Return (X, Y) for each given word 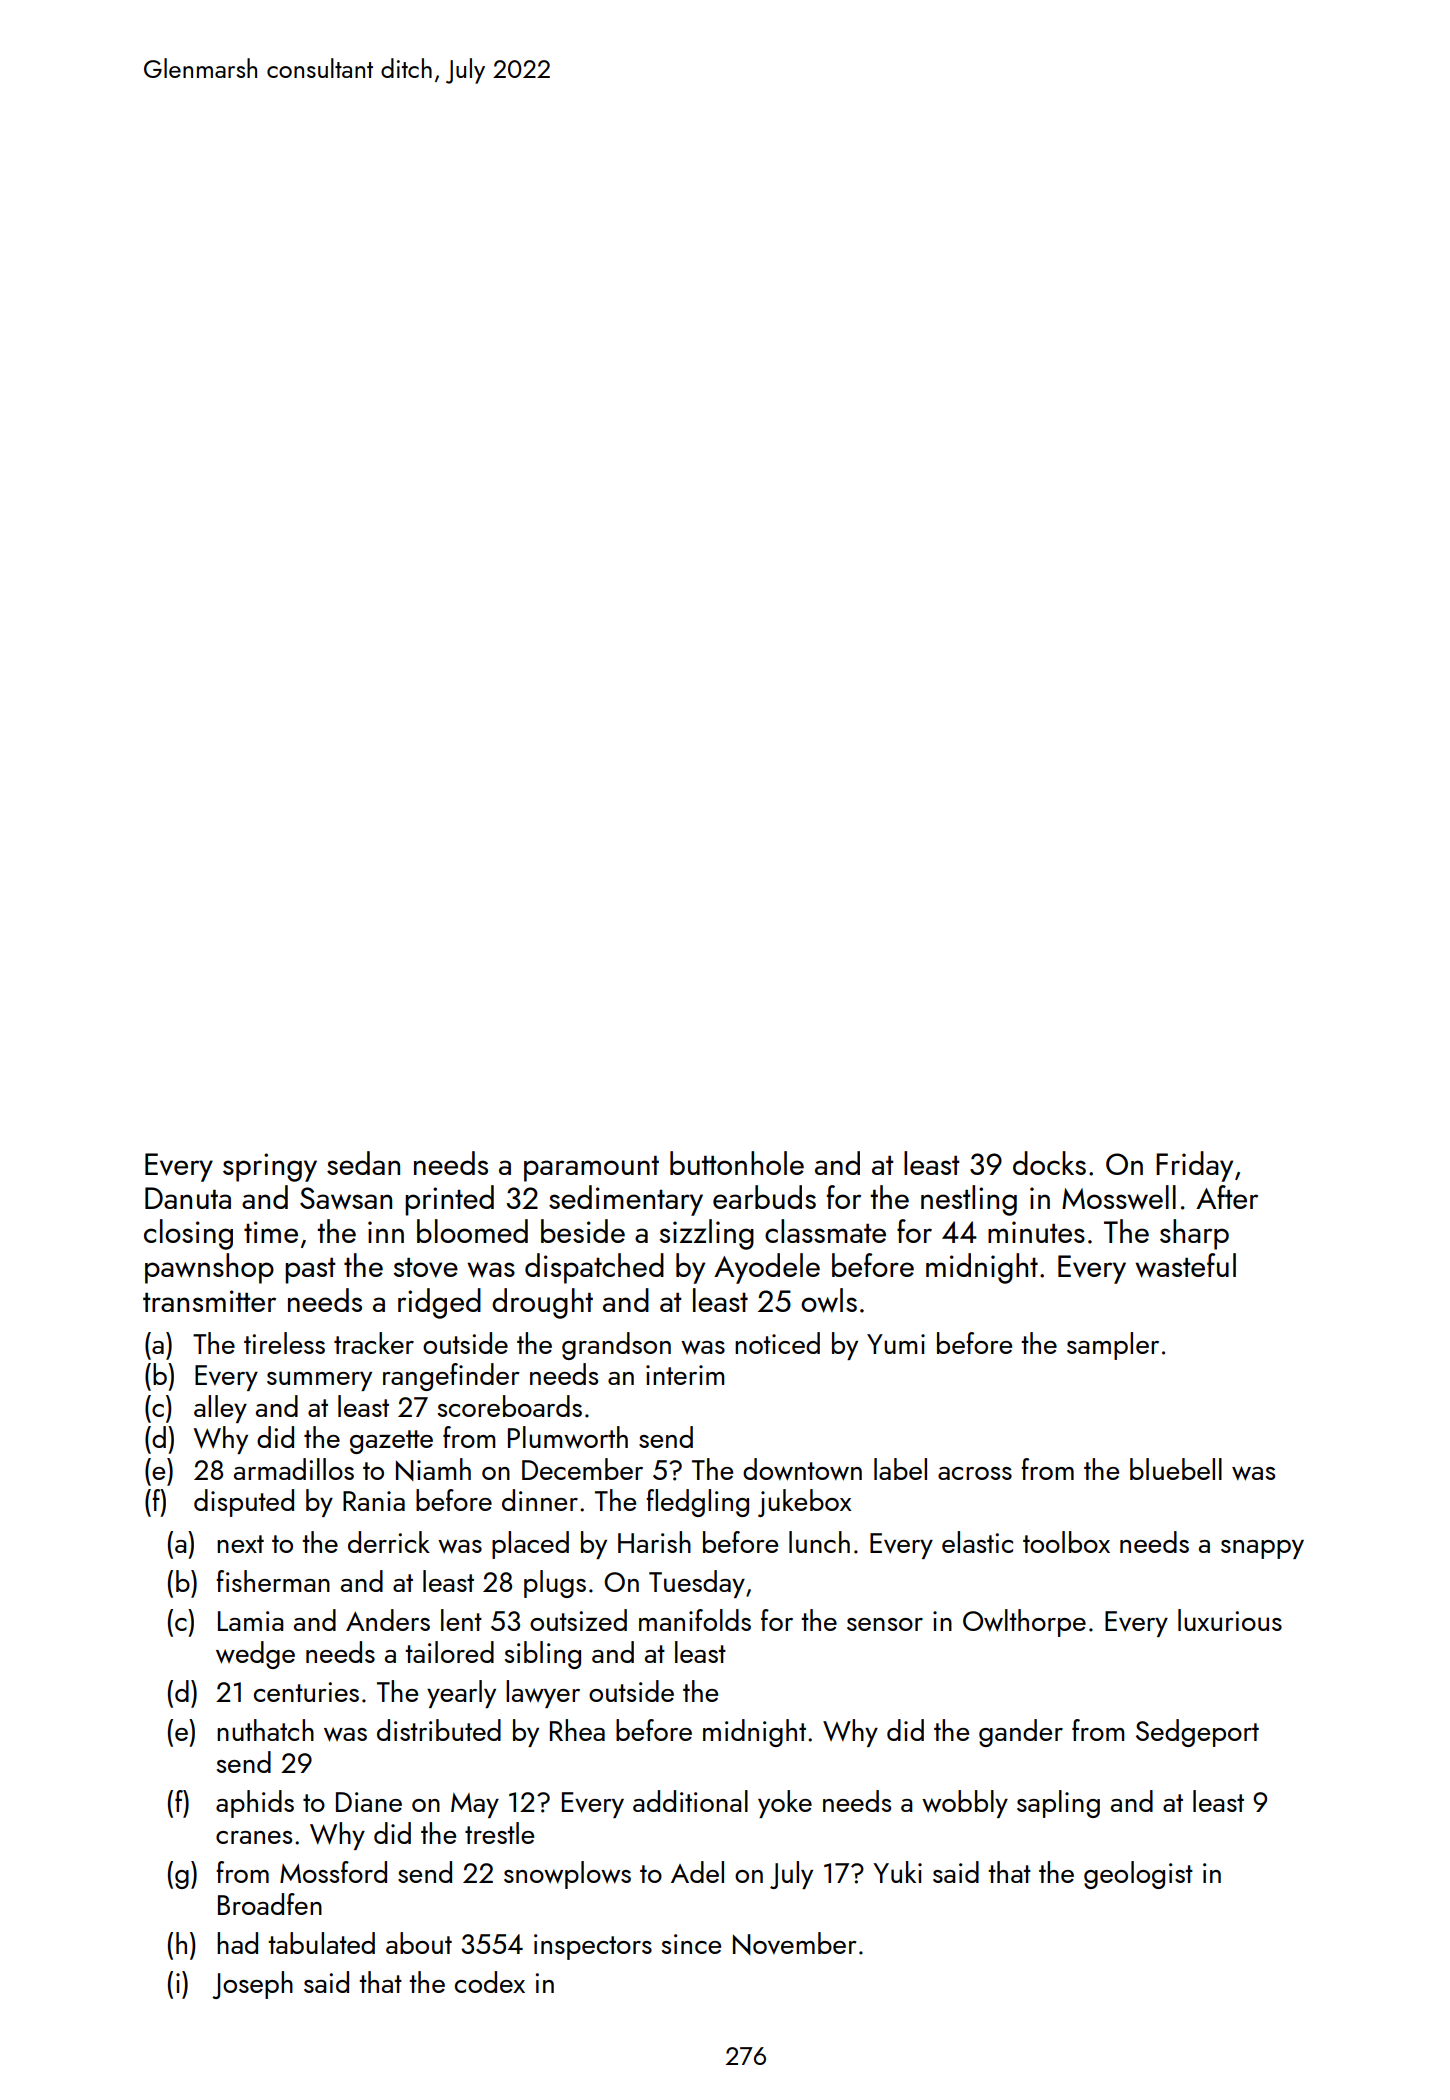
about (419, 1943)
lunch (819, 1542)
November (795, 1943)
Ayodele (767, 1268)
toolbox (1066, 1542)
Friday (1194, 1166)
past (310, 1270)
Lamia (251, 1621)
